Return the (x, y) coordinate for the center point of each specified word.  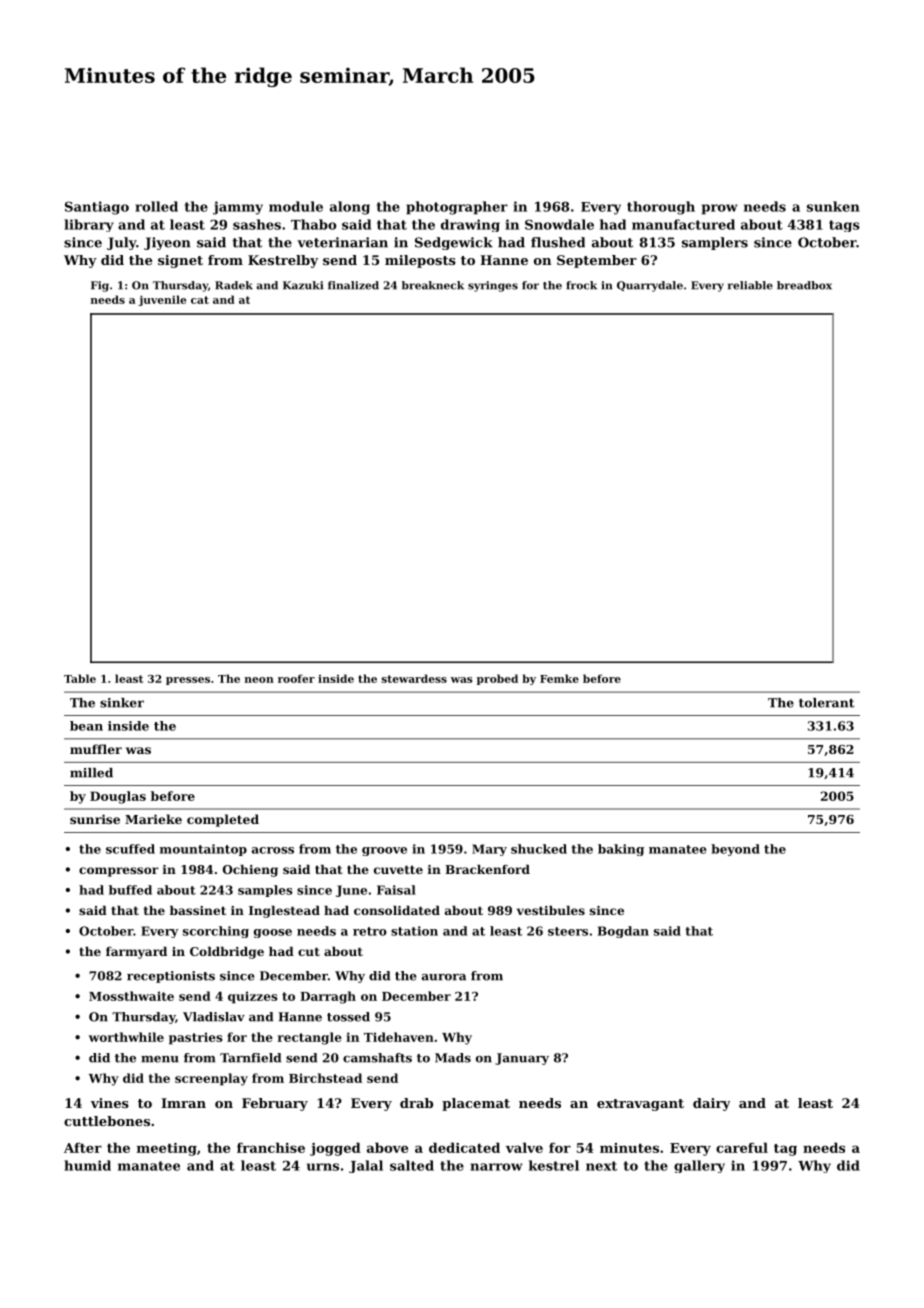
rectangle (310, 1038)
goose (273, 933)
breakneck (433, 285)
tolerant (826, 703)
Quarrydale (650, 286)
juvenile (162, 300)
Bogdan (623, 932)
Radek (234, 285)
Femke (559, 678)
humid (87, 1165)
